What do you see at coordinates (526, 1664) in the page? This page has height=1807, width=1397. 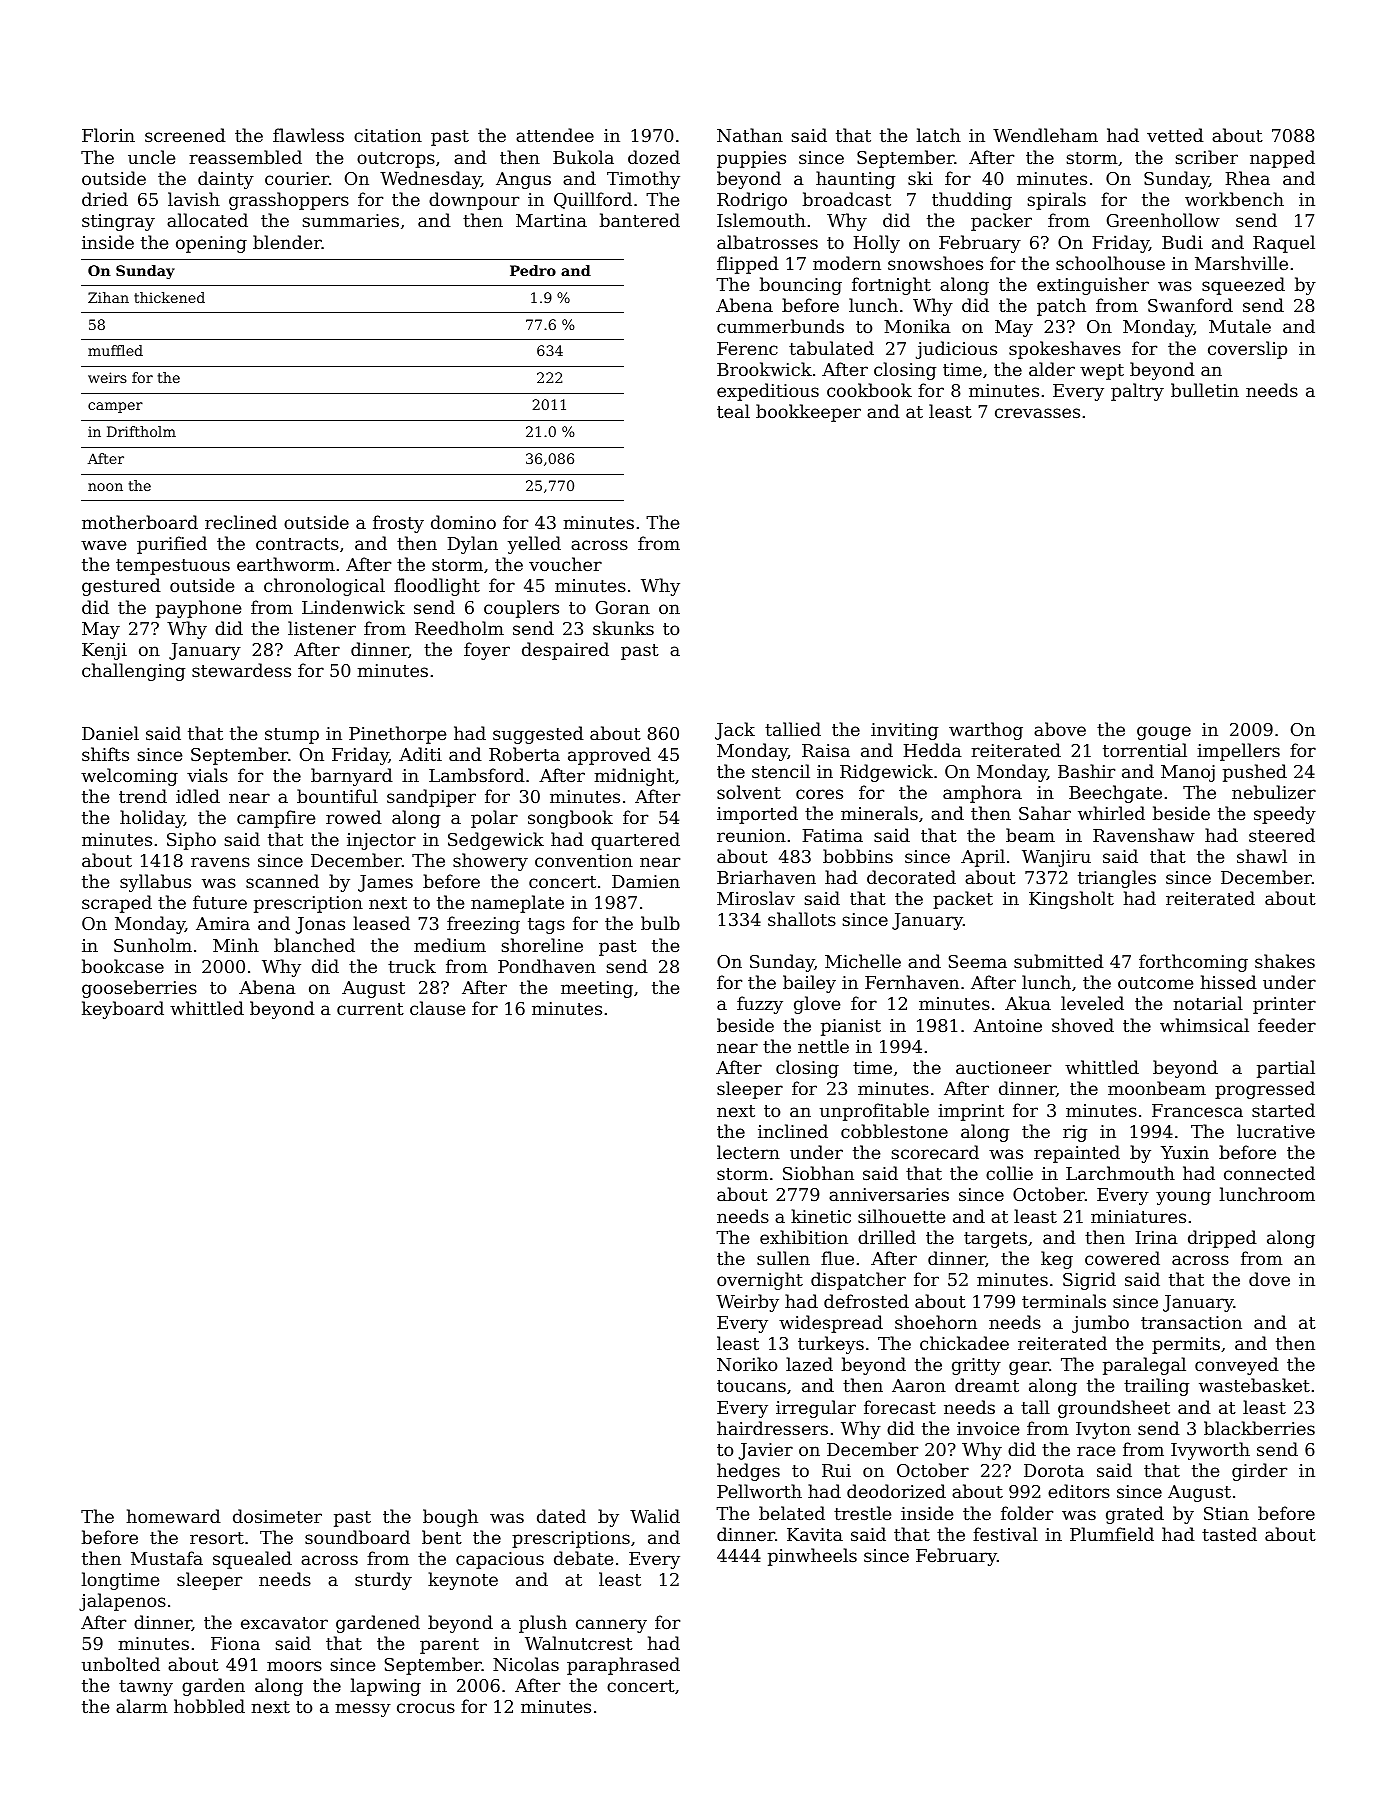 I see `Nicolas` at bounding box center [526, 1664].
